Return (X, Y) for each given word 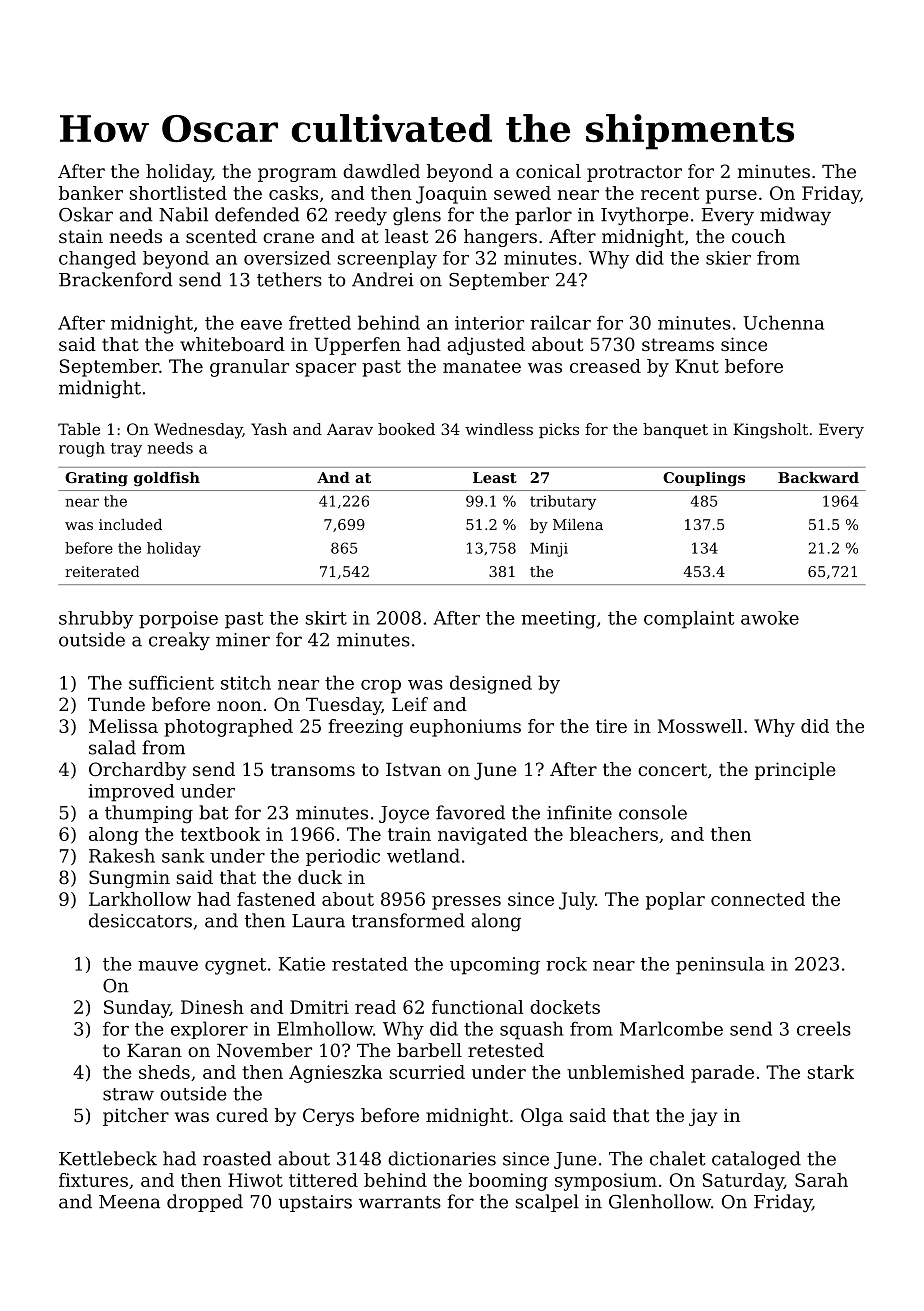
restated (370, 964)
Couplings (704, 479)
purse (731, 197)
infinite (579, 812)
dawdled (381, 171)
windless (499, 429)
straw (128, 1094)
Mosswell (700, 726)
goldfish (167, 479)
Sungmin (129, 879)
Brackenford (115, 279)
